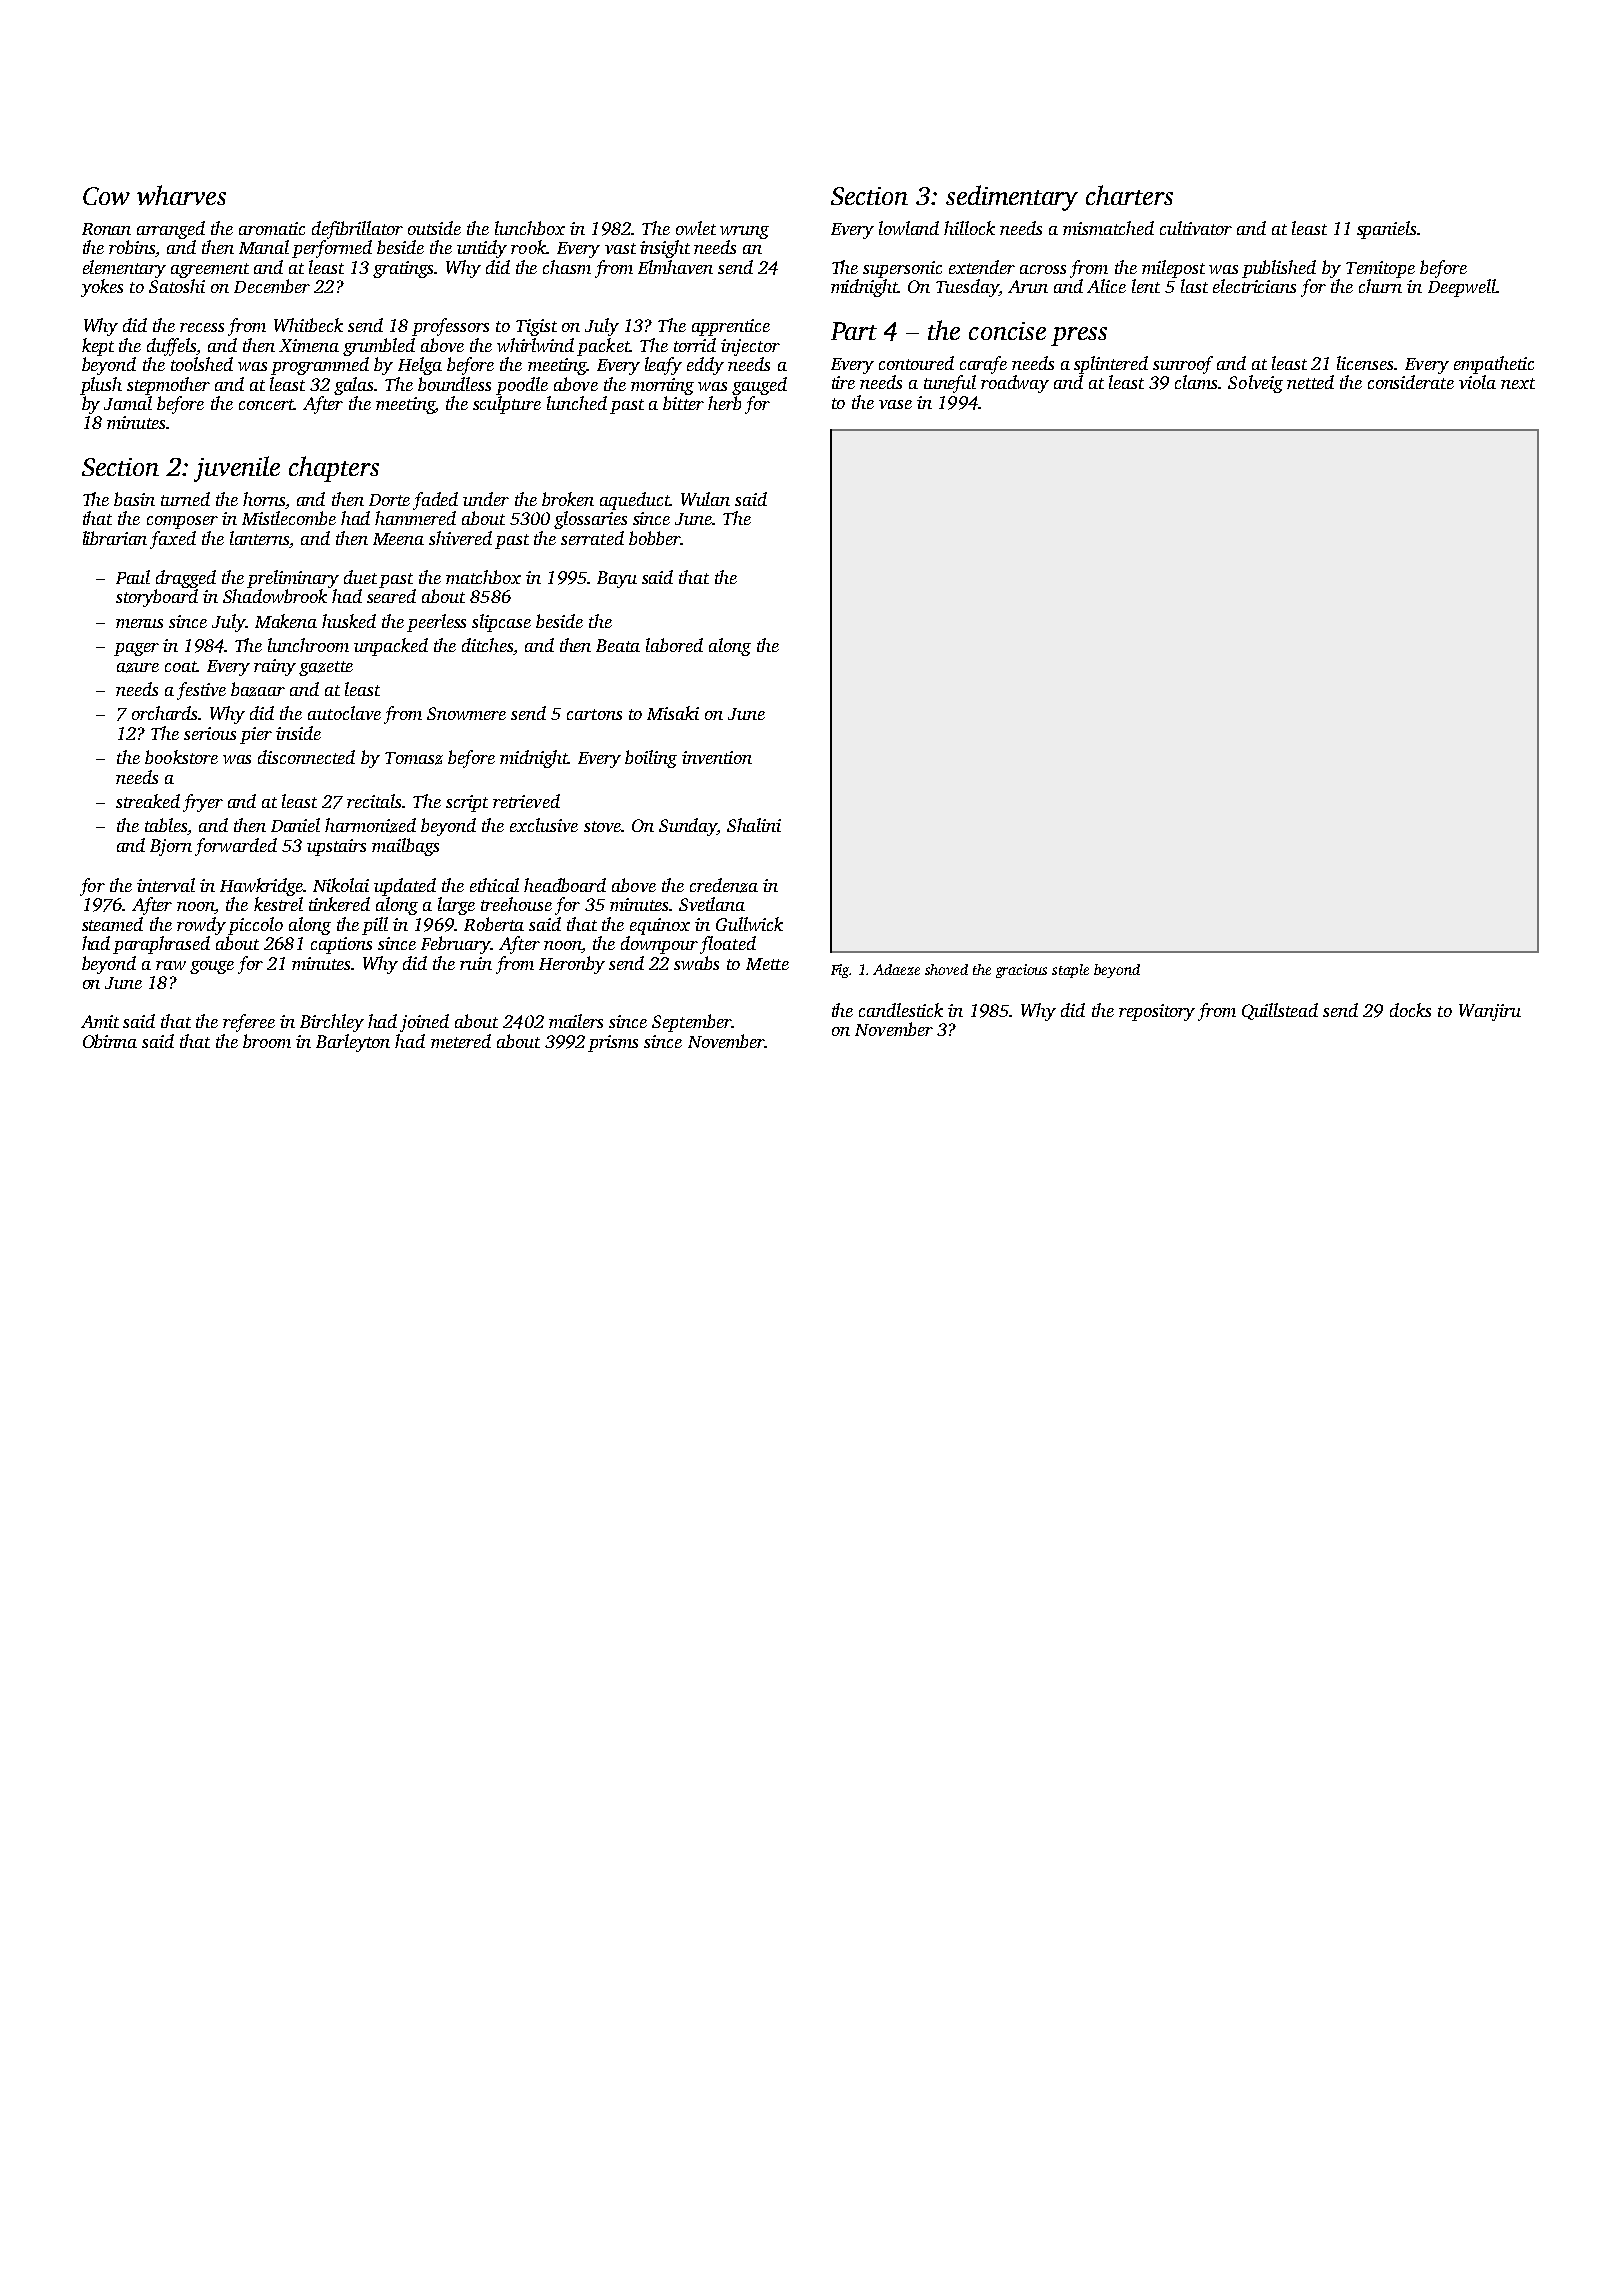 The image size is (1620, 2292). I want to click on Obinna, so click(110, 1041).
